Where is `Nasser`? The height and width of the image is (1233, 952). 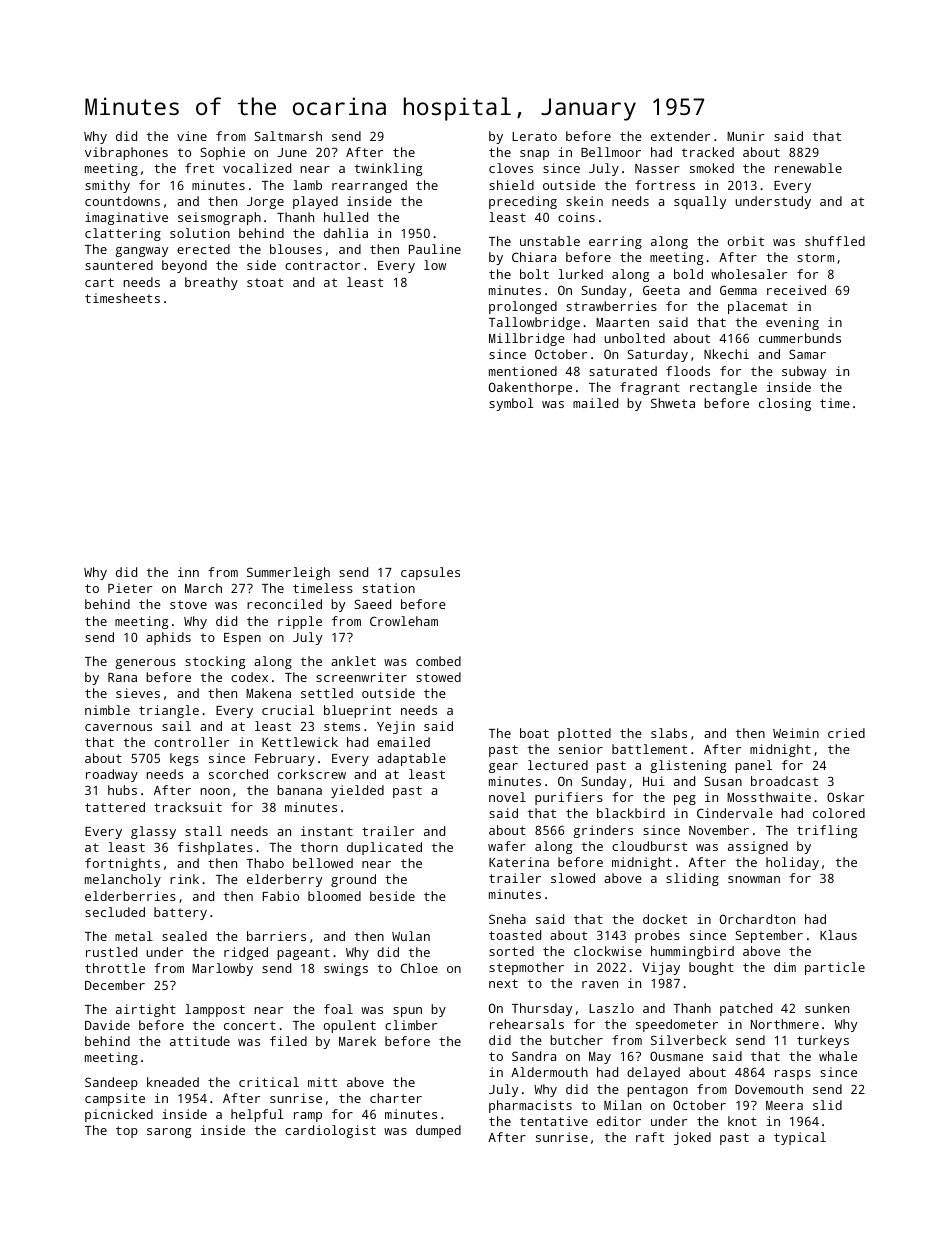
Nasser is located at coordinates (657, 168).
